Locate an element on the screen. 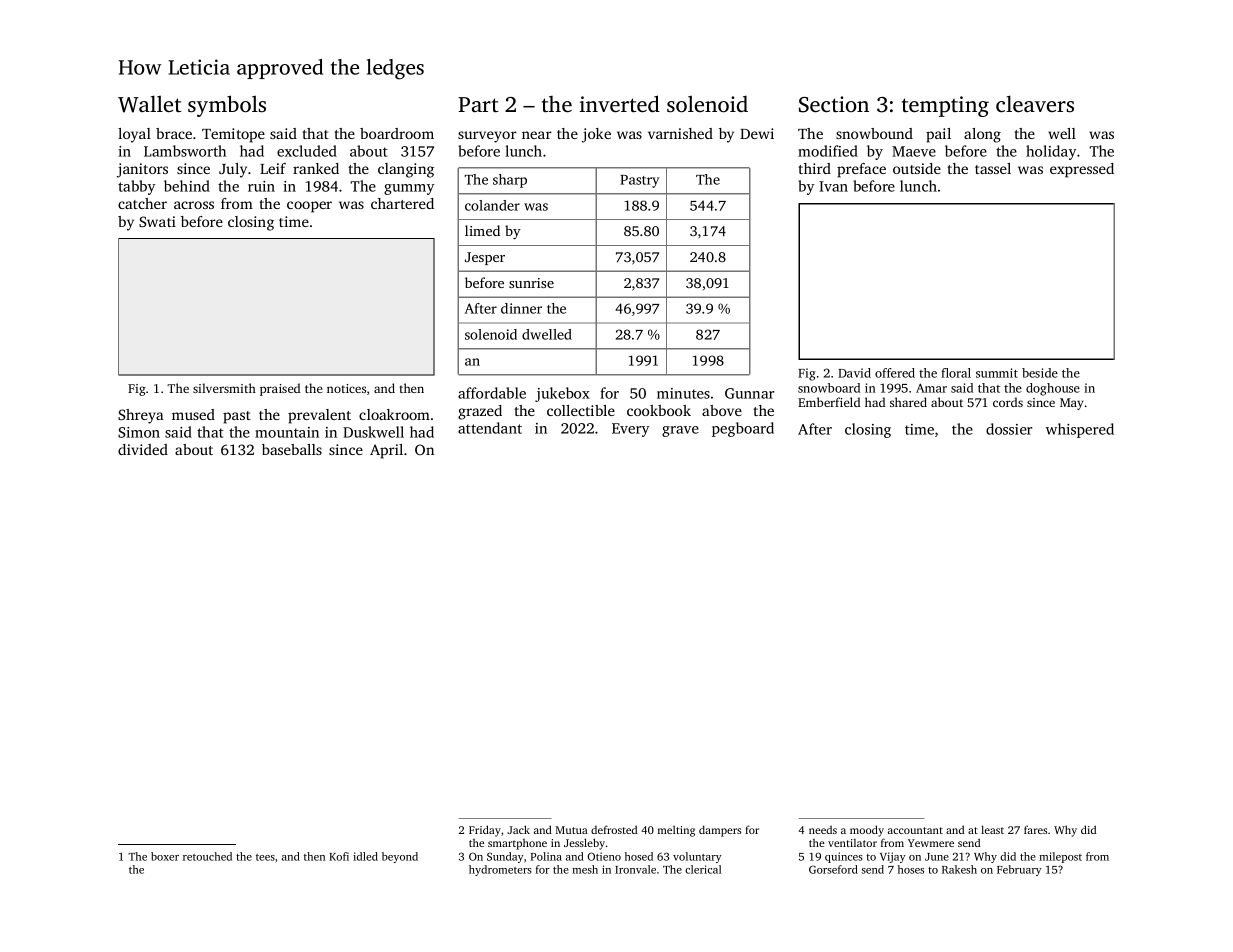 Image resolution: width=1233 pixels, height=952 pixels. Friday is located at coordinates (485, 831).
